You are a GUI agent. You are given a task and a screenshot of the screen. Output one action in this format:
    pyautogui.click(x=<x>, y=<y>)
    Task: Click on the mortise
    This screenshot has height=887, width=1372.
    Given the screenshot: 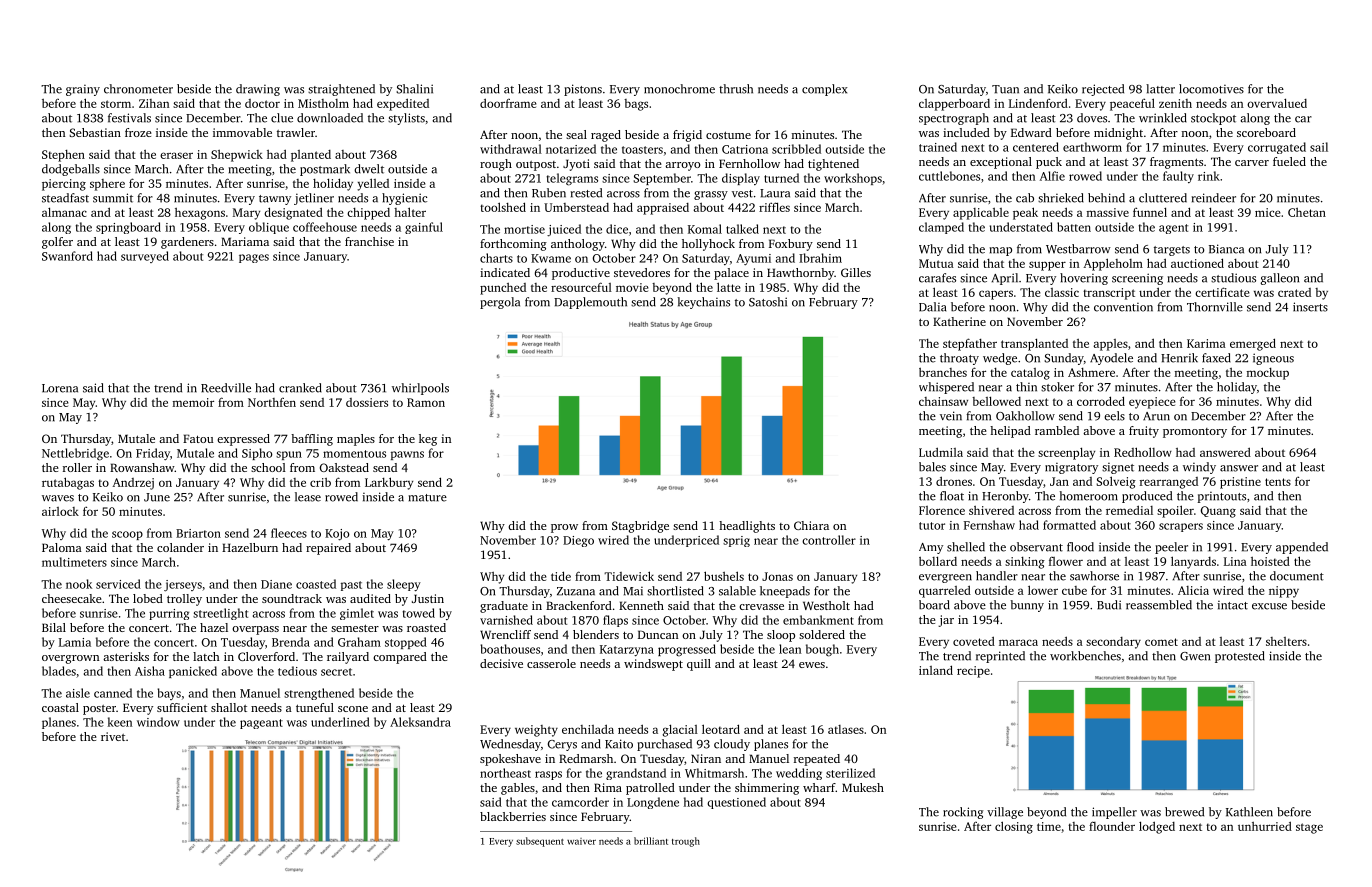 What is the action you would take?
    pyautogui.click(x=524, y=229)
